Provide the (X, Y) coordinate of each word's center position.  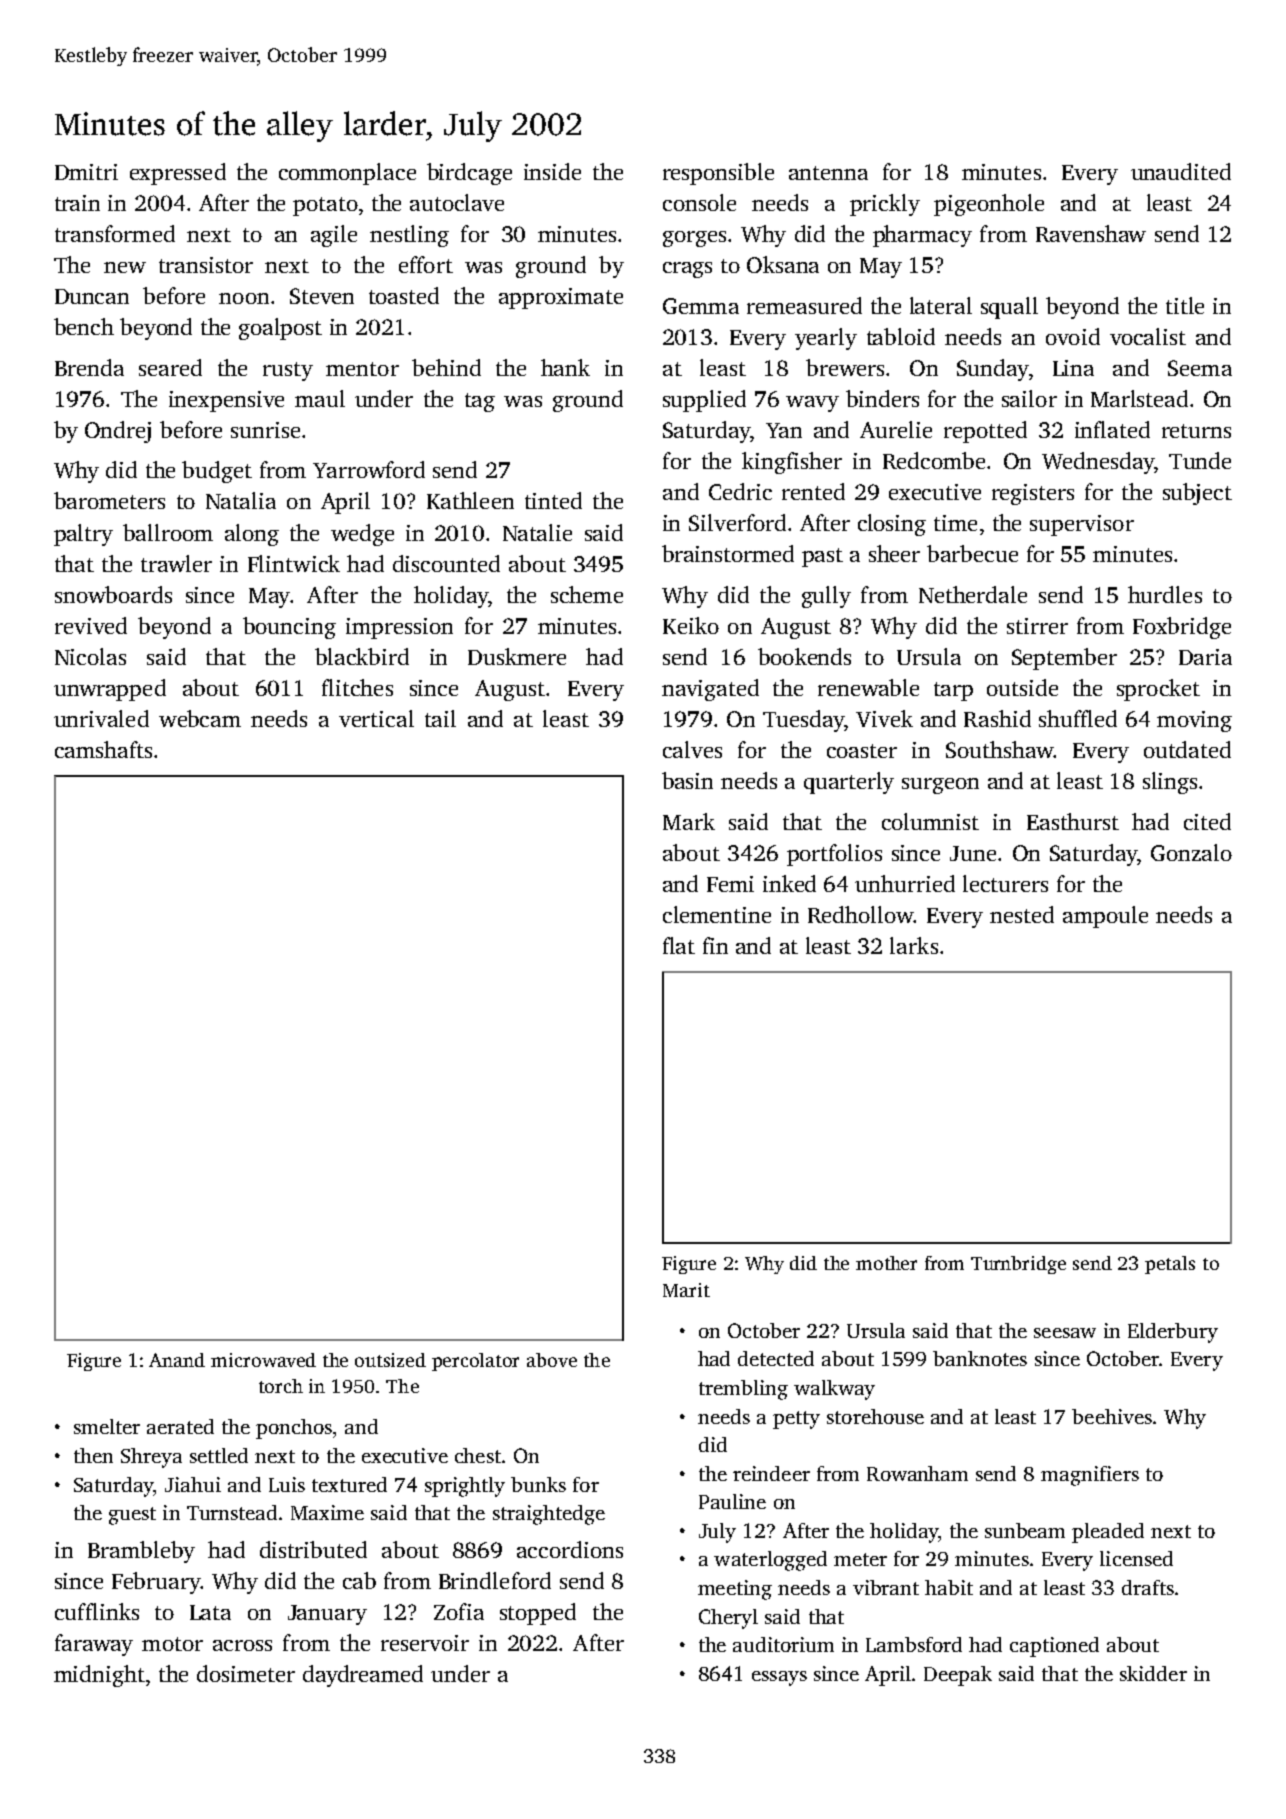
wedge (362, 535)
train (77, 203)
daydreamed (363, 1676)
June (973, 853)
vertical (376, 718)
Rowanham (917, 1473)
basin (687, 780)
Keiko (691, 625)
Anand (177, 1360)
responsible (718, 174)
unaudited (1181, 171)
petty (796, 1420)
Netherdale (973, 594)
